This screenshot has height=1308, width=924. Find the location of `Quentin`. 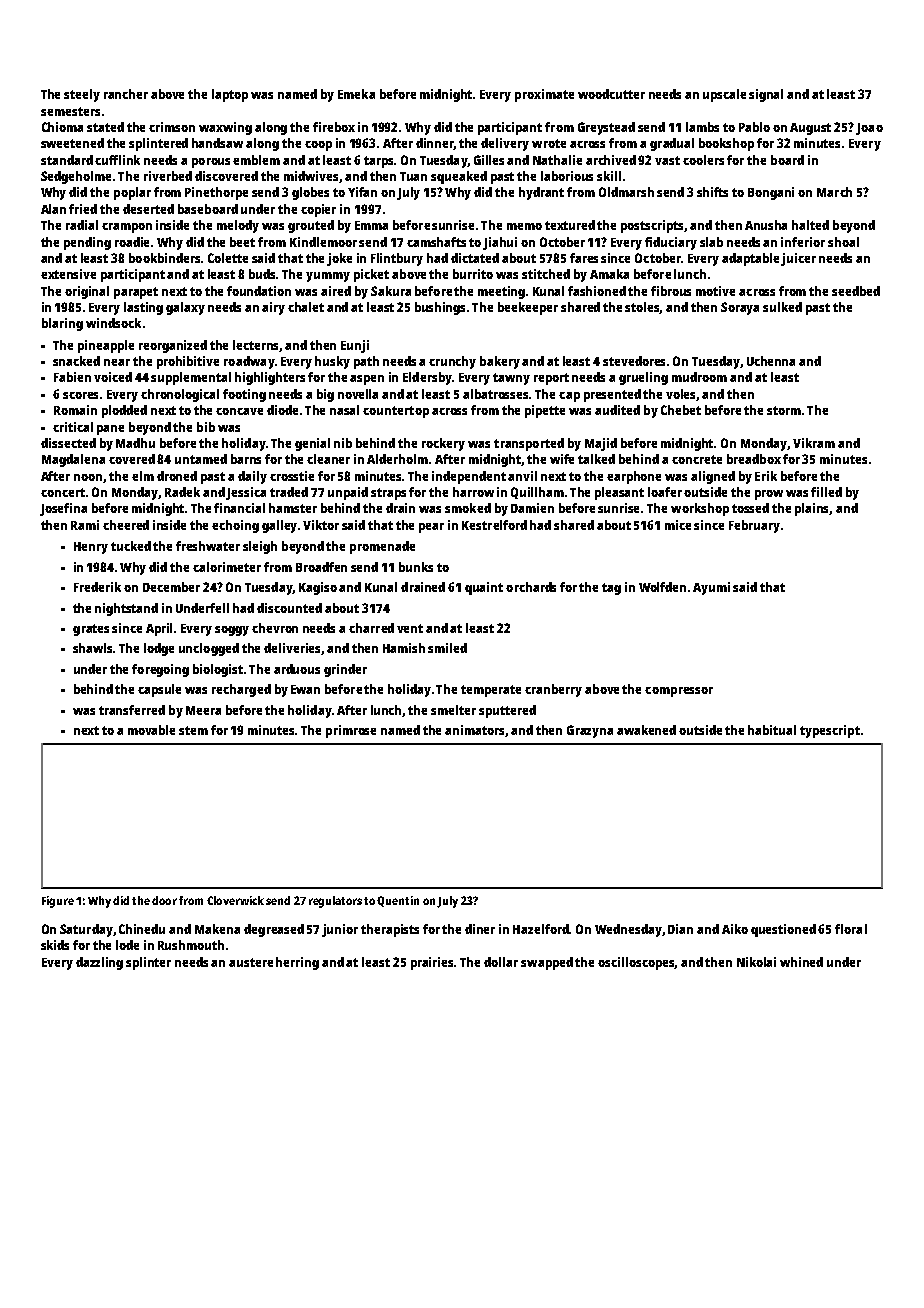

Quentin is located at coordinates (398, 901).
